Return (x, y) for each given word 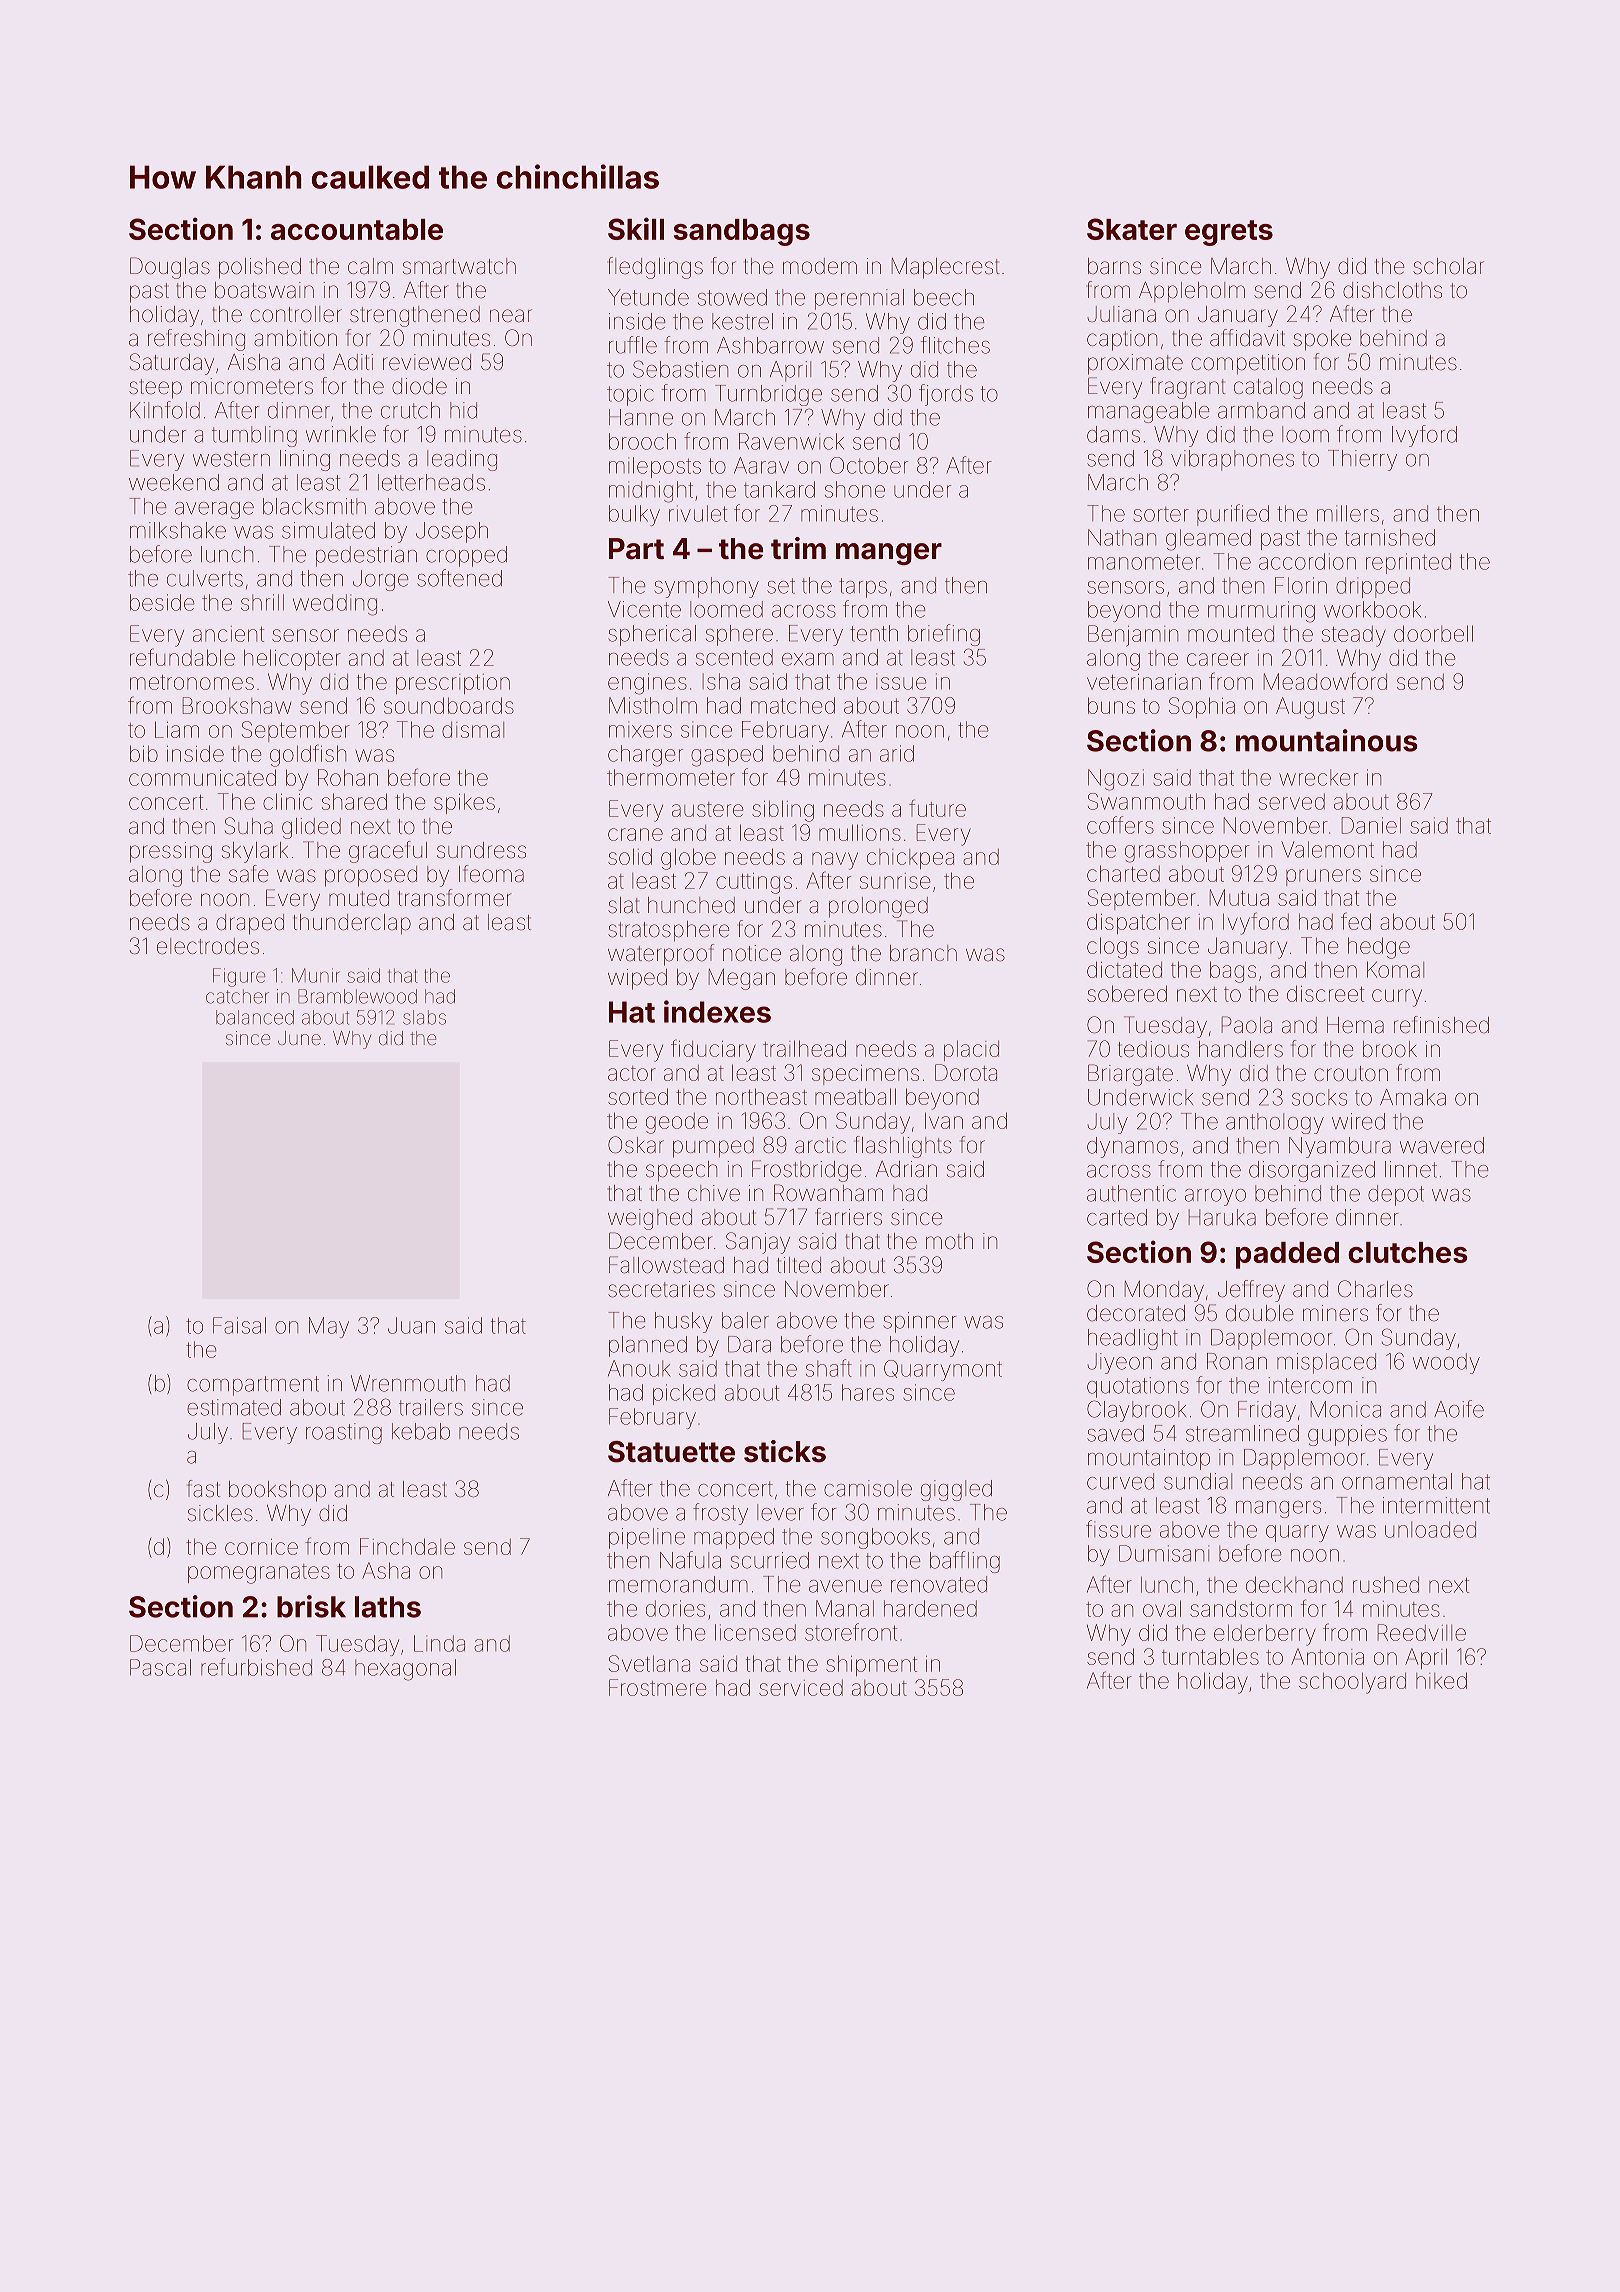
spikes (464, 804)
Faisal (239, 1325)
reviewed (427, 362)
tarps (863, 588)
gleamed (1208, 540)
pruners (1323, 877)
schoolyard (1352, 1683)
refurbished (256, 1667)
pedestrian (366, 556)
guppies (1347, 1435)
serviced (801, 1688)
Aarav (761, 465)
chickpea (910, 859)
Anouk (639, 1368)
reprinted (1408, 563)
